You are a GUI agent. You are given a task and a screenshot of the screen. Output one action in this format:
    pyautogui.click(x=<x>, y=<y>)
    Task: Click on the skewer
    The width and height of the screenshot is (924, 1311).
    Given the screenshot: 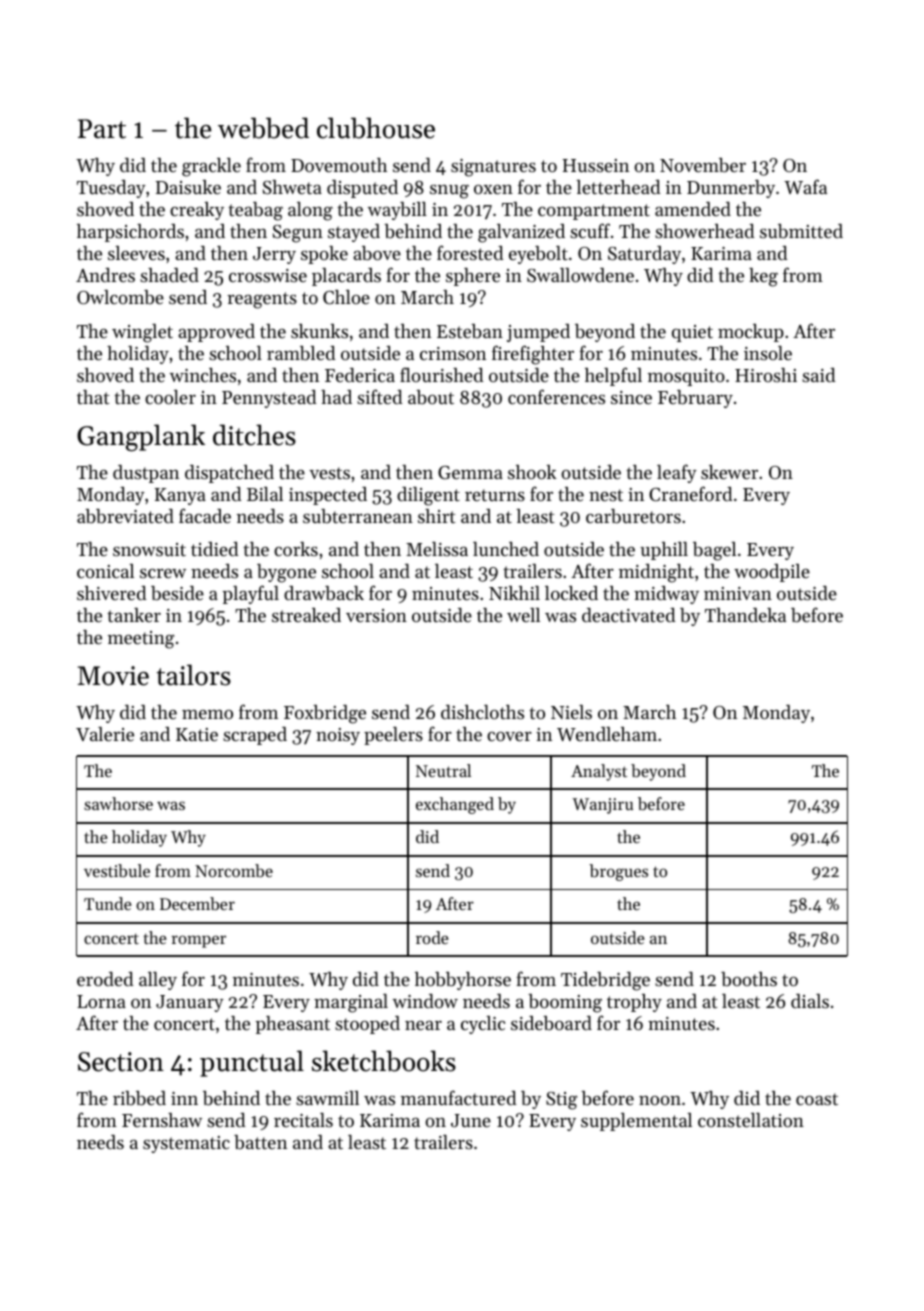 What is the action you would take?
    pyautogui.click(x=729, y=472)
